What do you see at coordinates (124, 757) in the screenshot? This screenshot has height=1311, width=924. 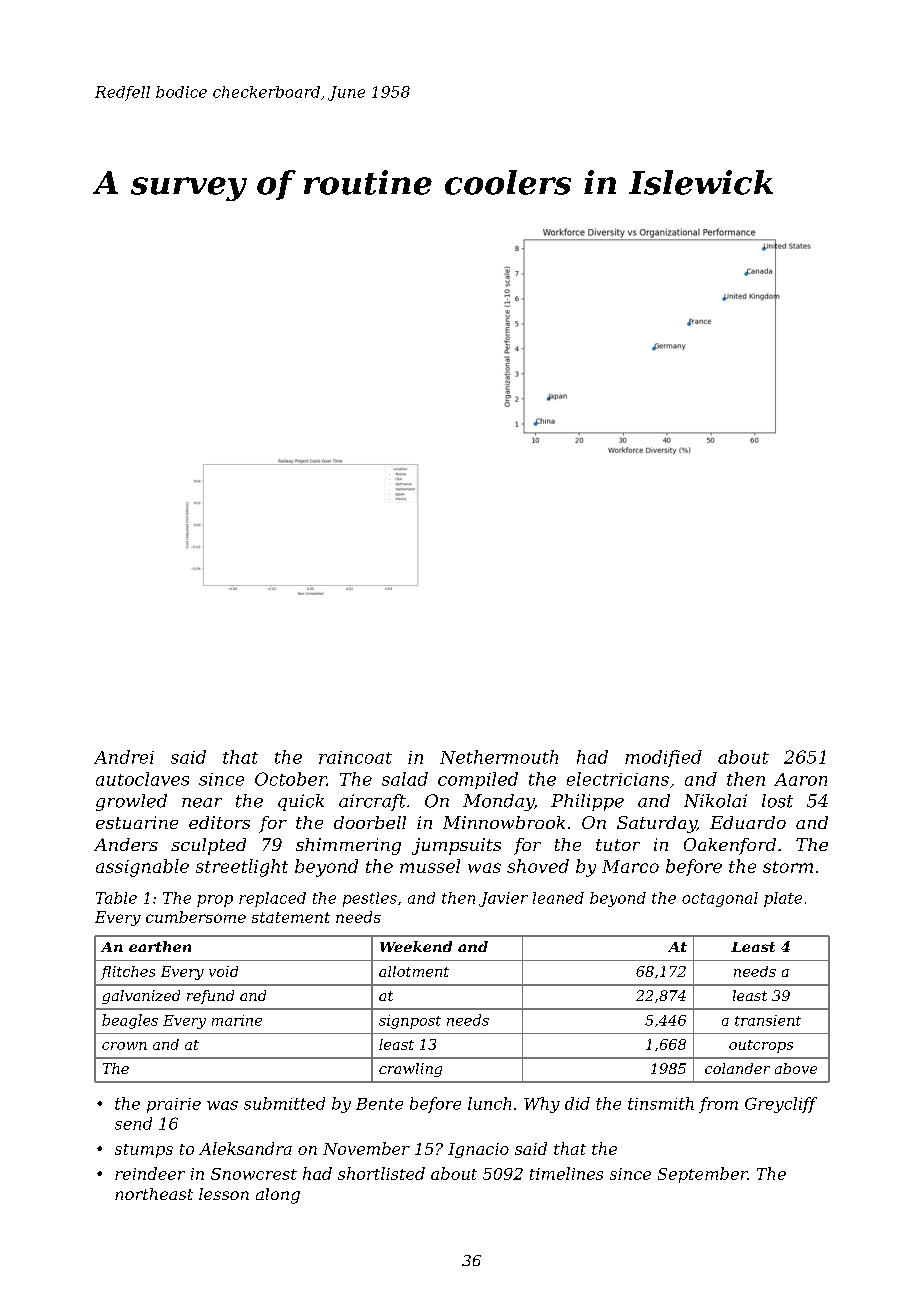 I see `Andrei` at bounding box center [124, 757].
